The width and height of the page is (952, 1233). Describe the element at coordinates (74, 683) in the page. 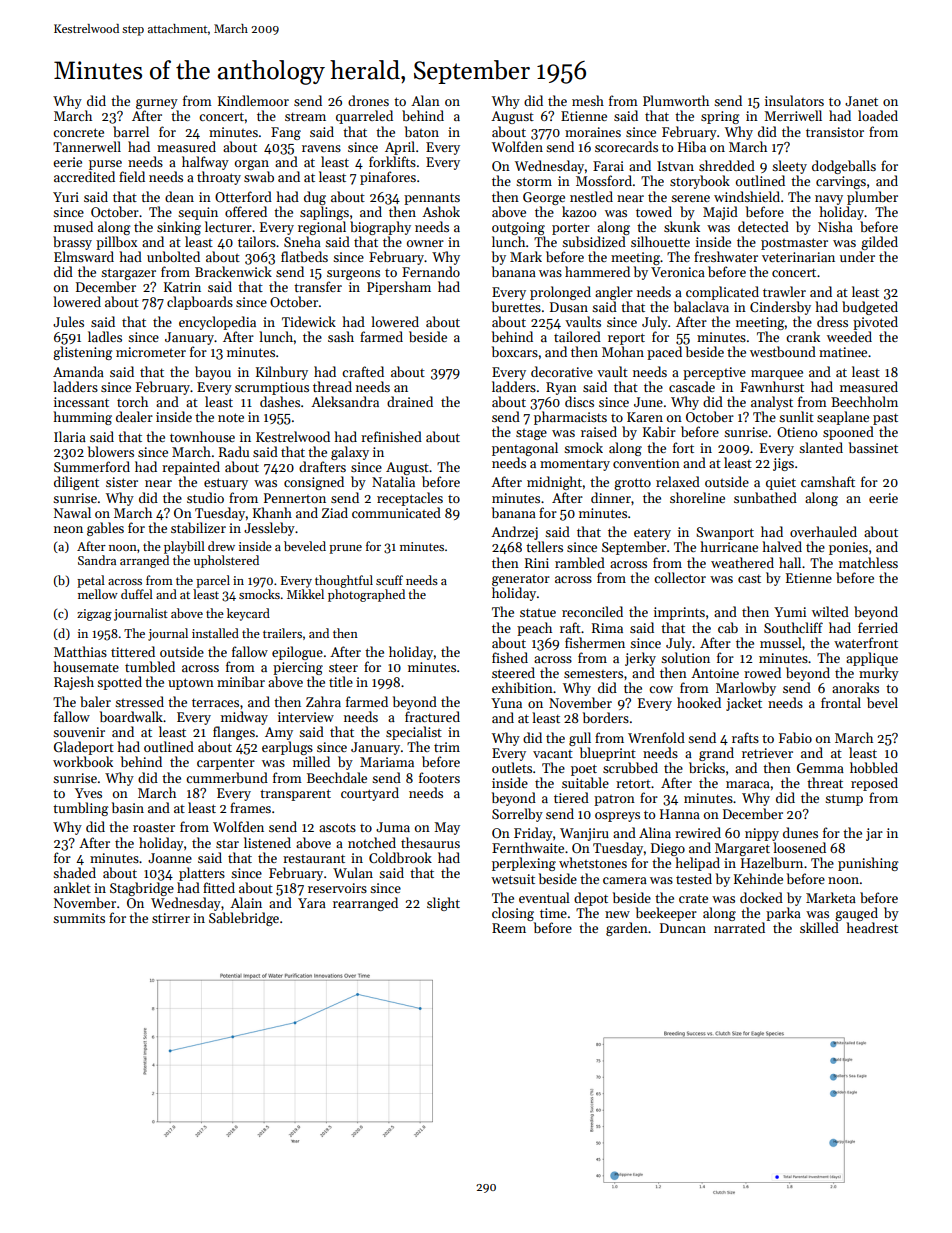

I see `Rajesh` at that location.
